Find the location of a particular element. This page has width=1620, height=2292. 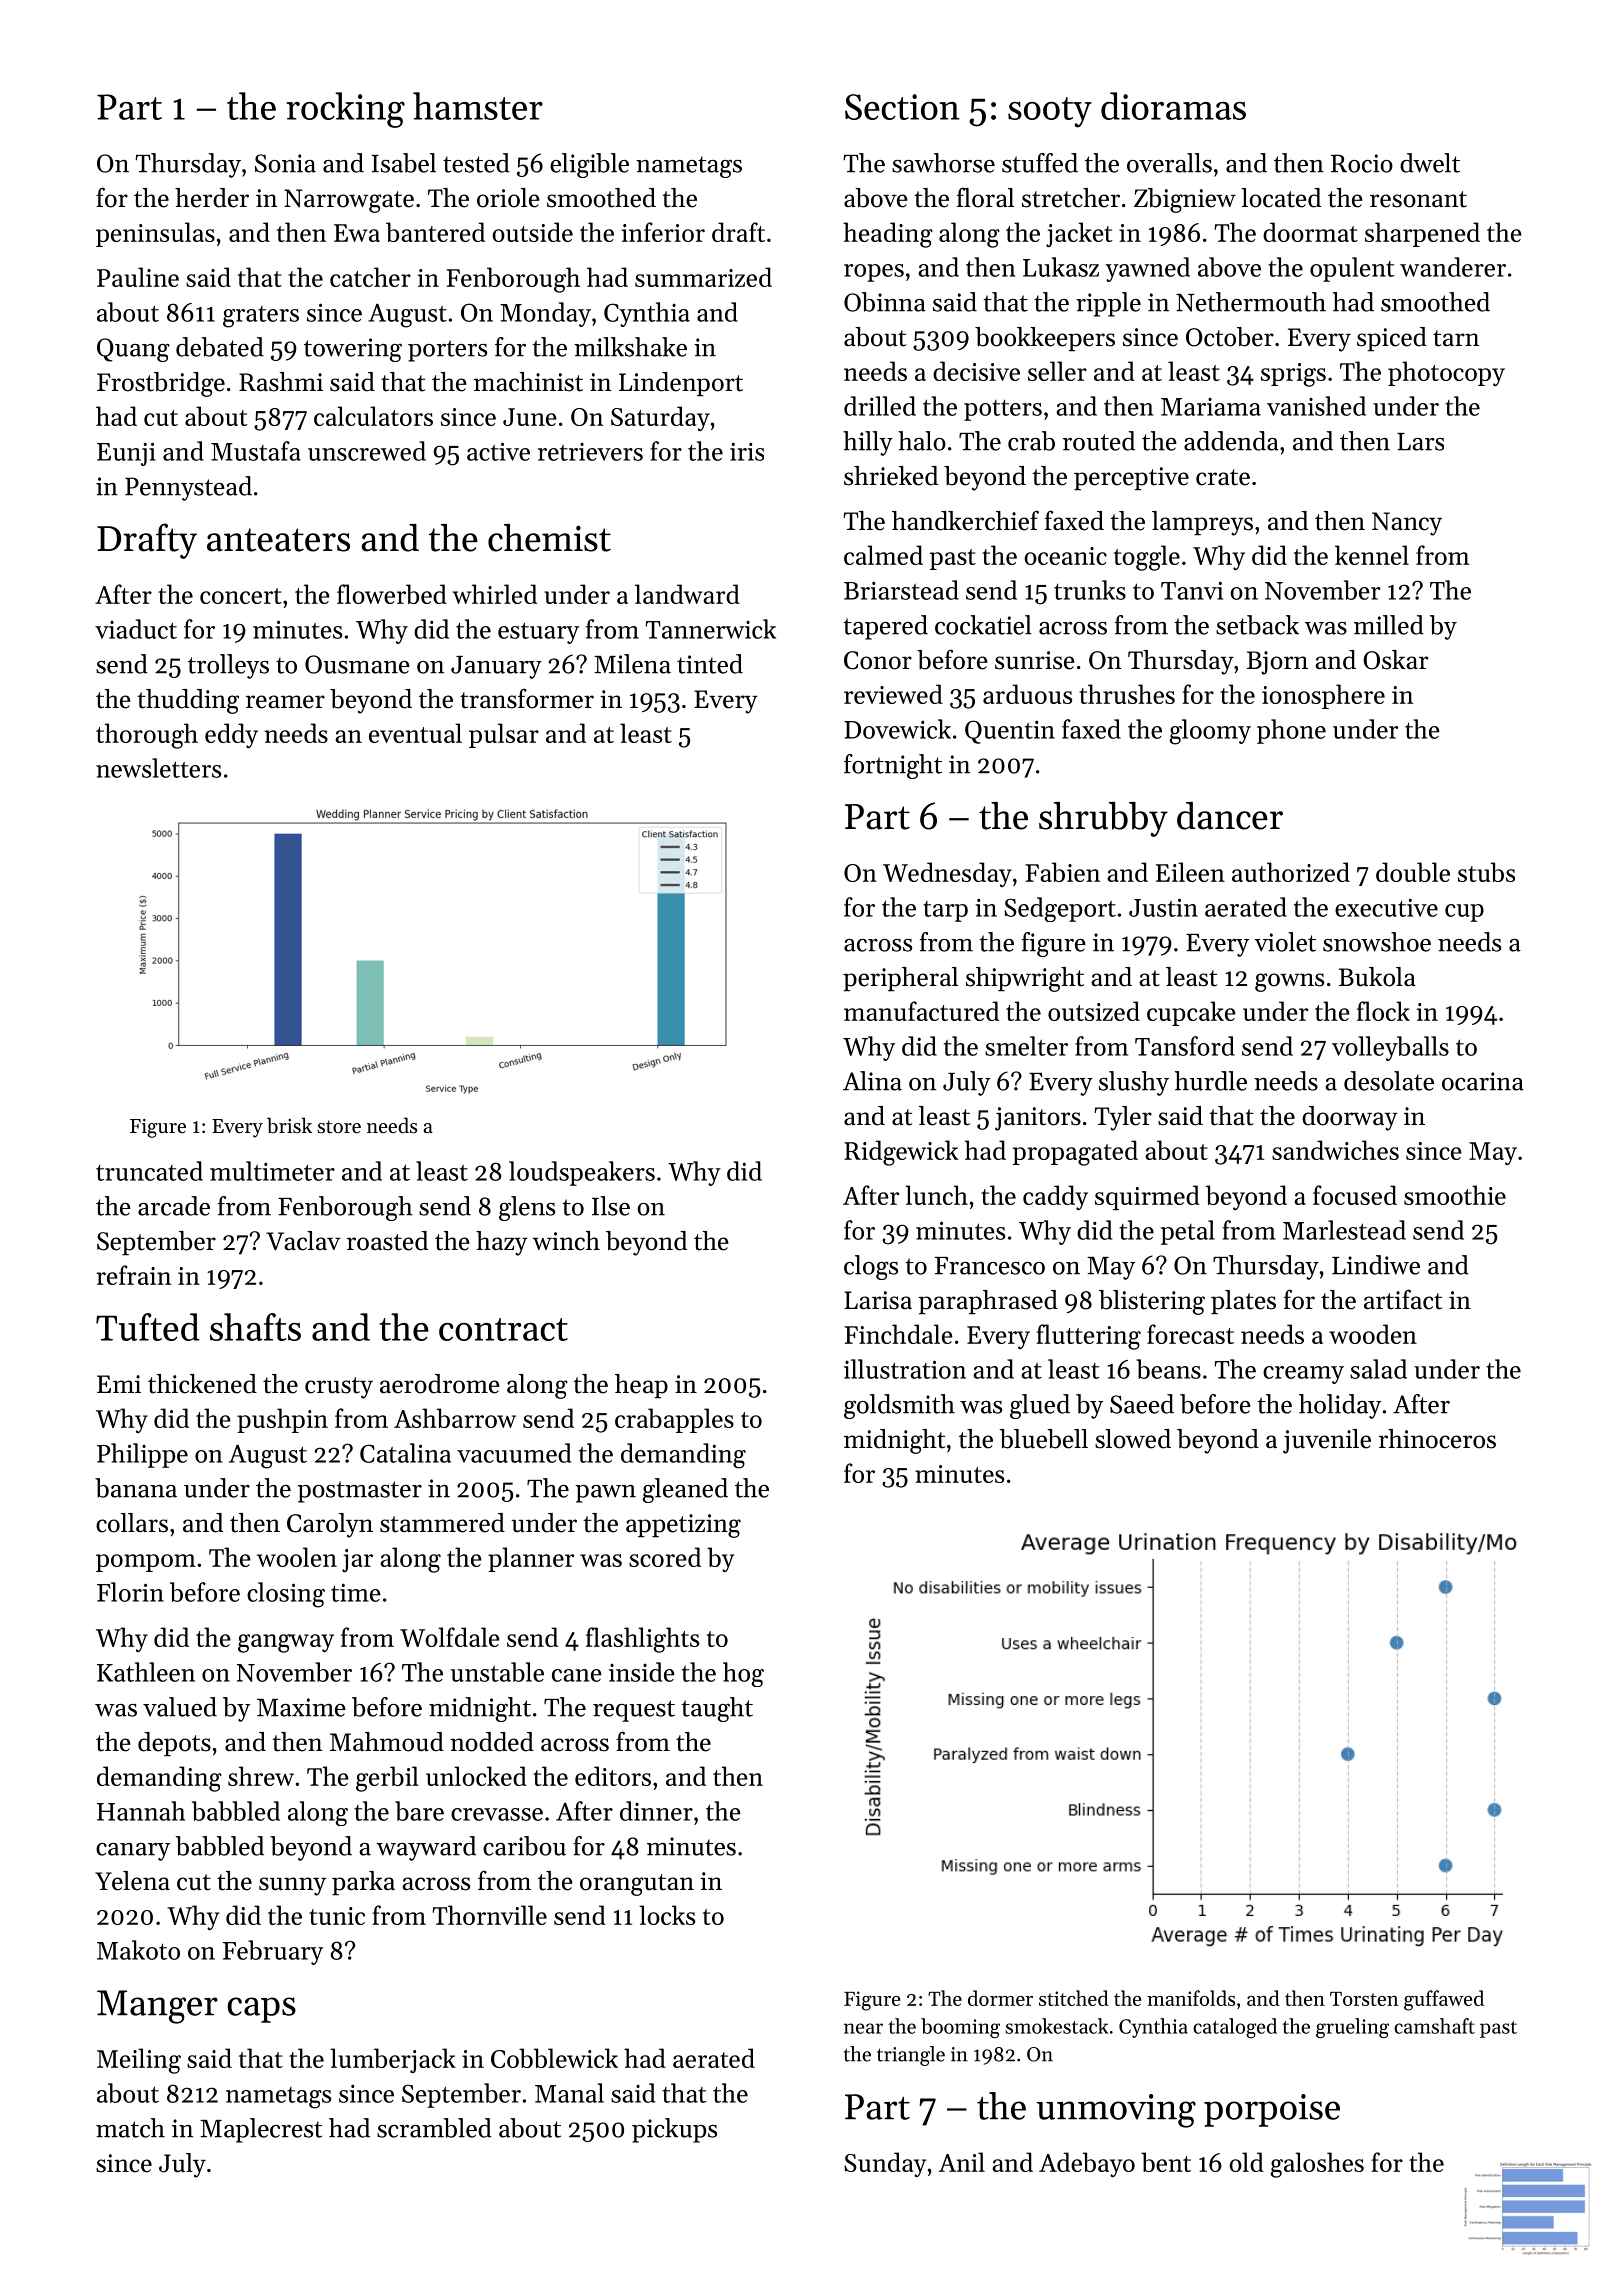

hog is located at coordinates (743, 1674).
